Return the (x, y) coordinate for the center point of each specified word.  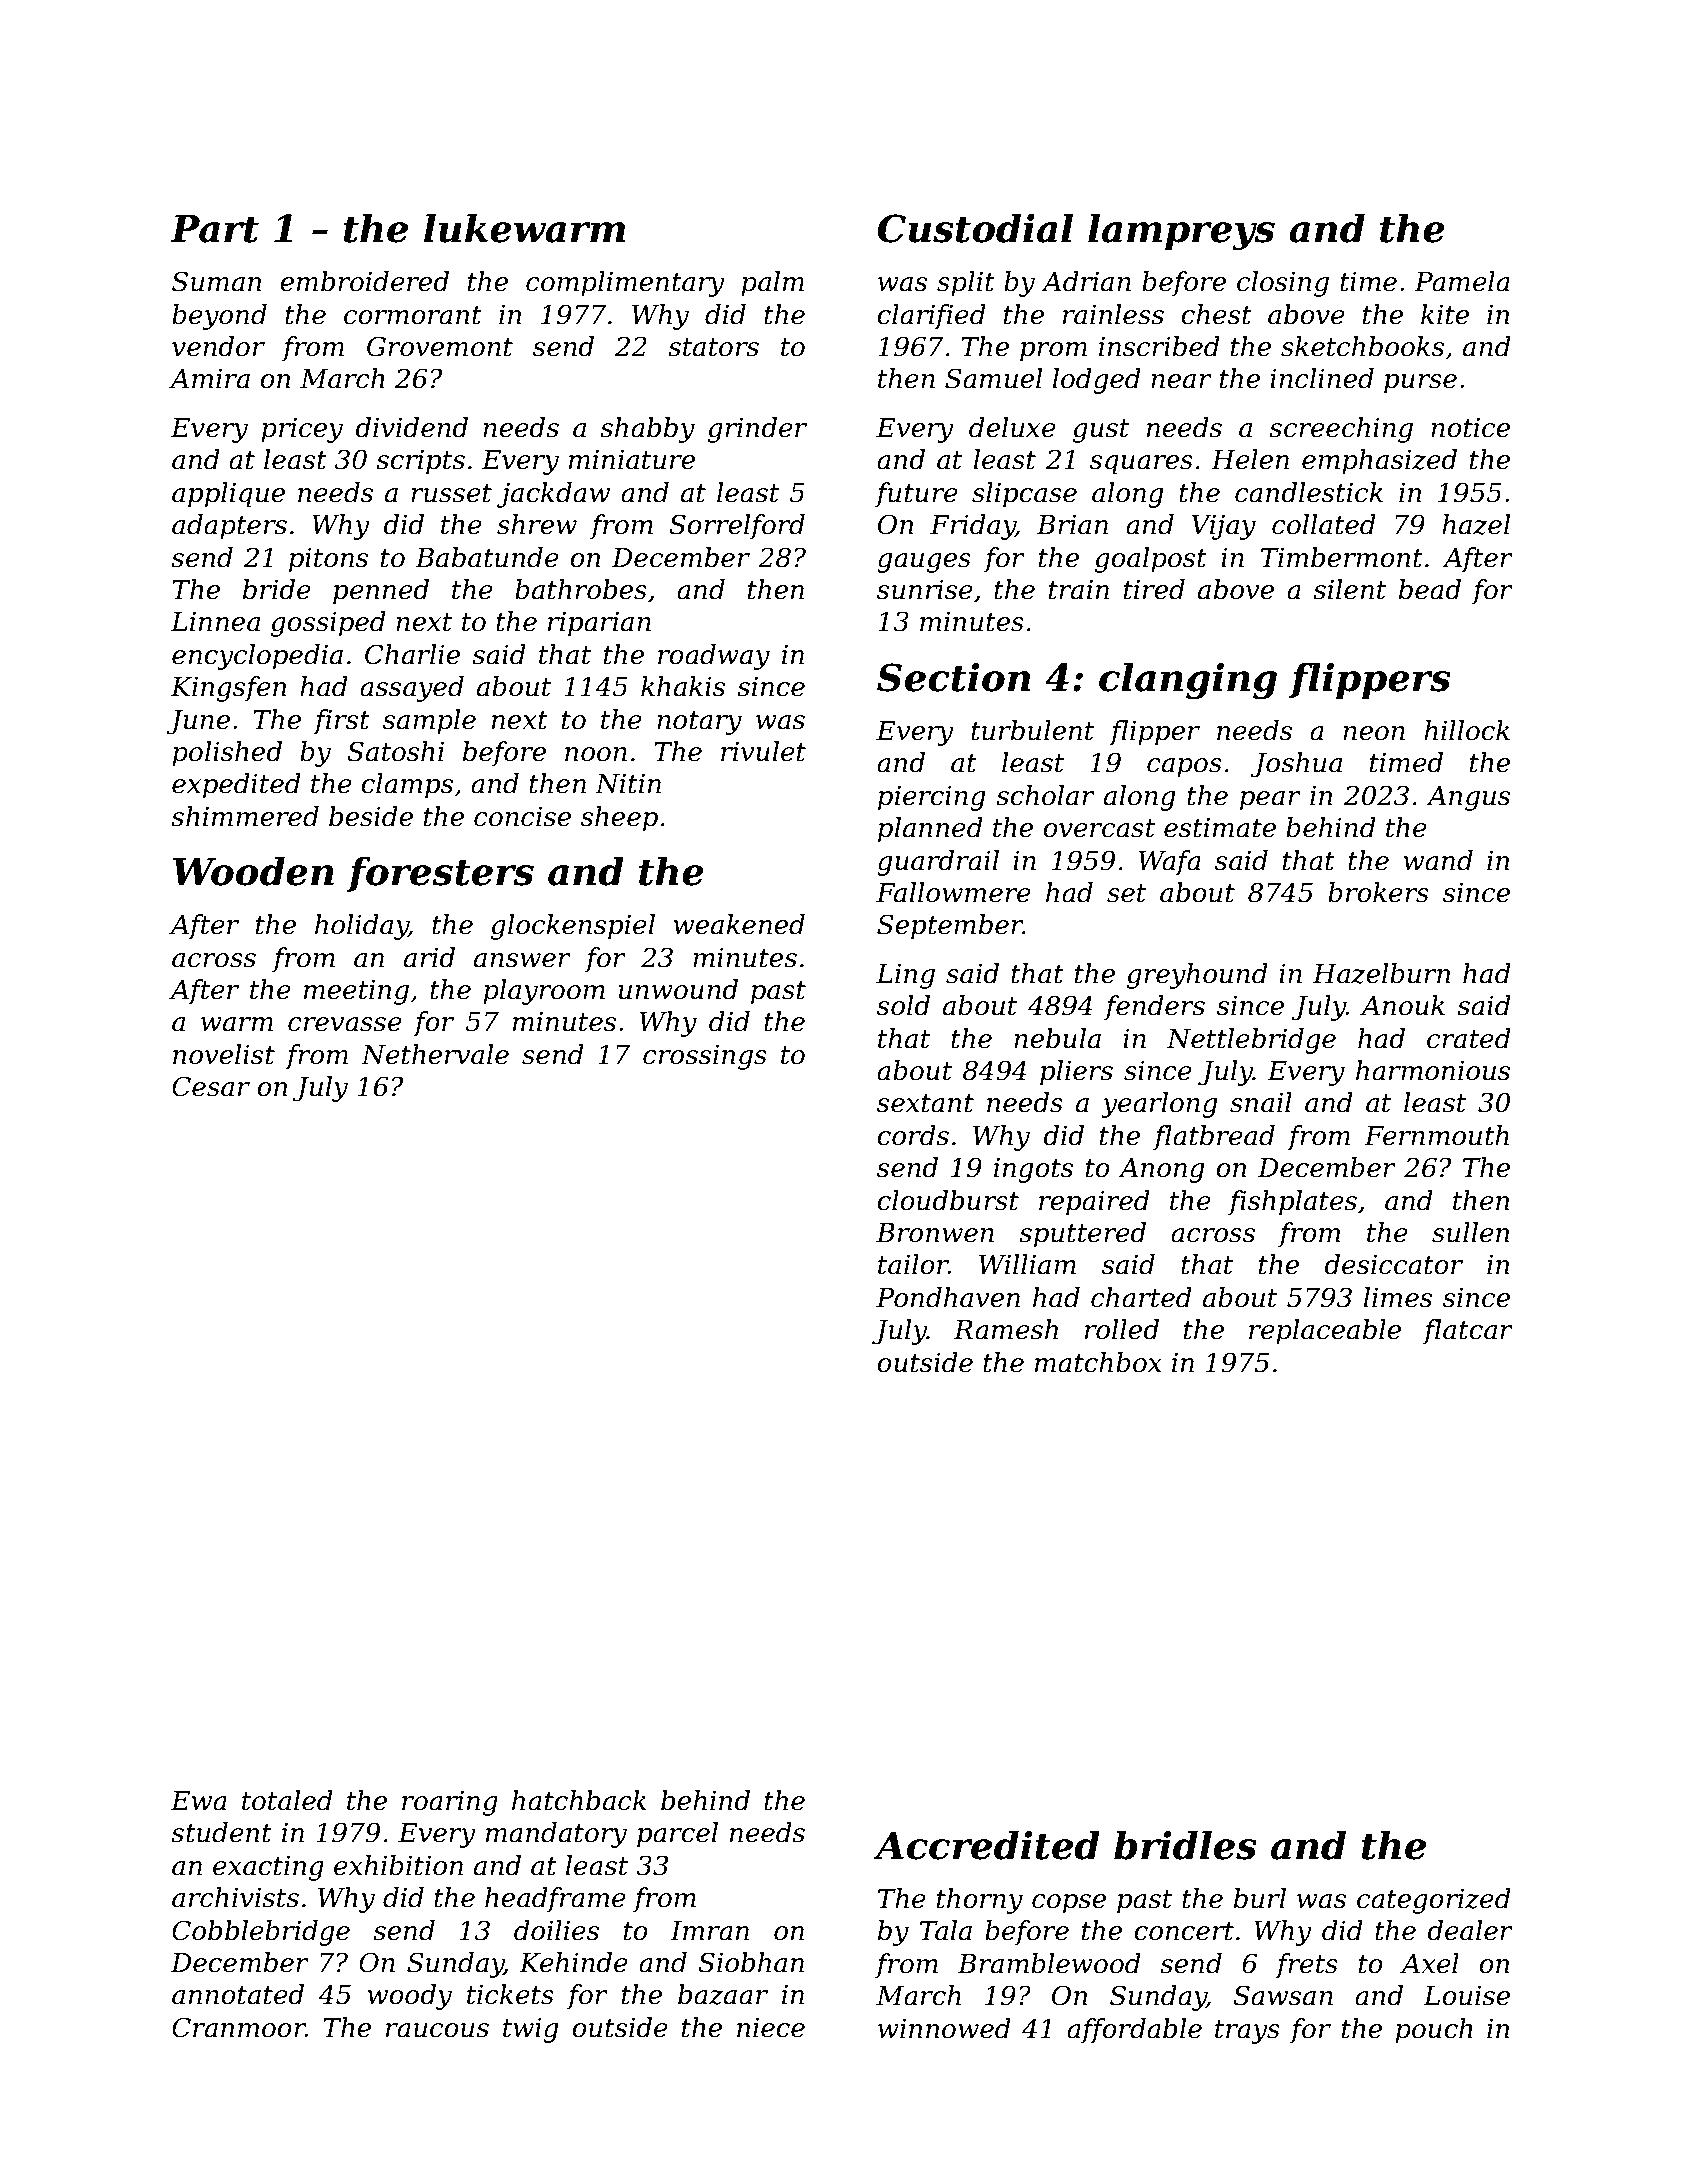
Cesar (211, 1086)
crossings (705, 1057)
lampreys (1181, 232)
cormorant (413, 315)
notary (699, 723)
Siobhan (751, 1962)
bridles (1185, 1845)
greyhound (1197, 976)
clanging (1188, 681)
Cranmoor (239, 2027)
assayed (412, 689)
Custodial (975, 228)
